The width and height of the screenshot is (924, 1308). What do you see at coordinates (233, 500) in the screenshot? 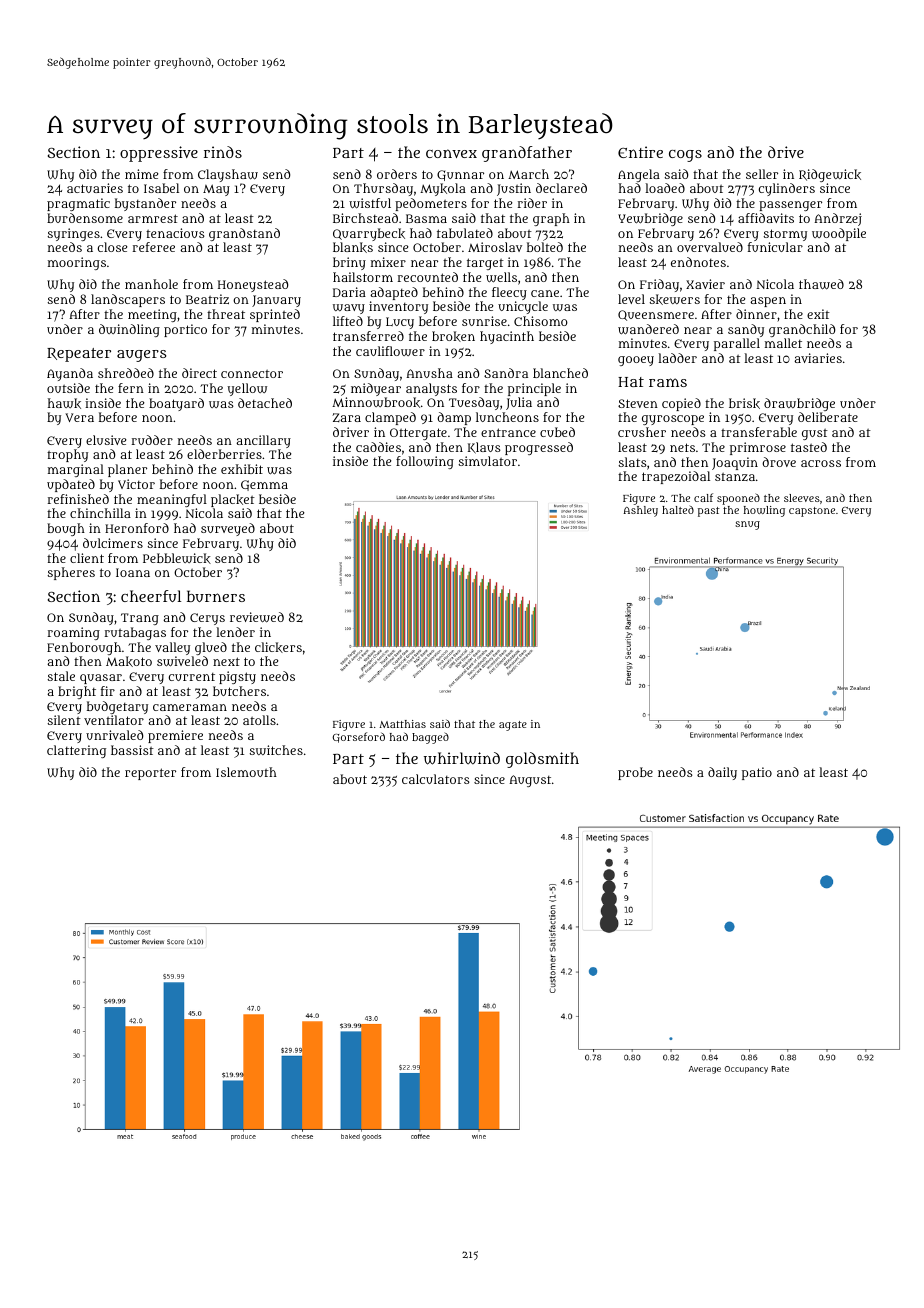
I see `placket` at bounding box center [233, 500].
